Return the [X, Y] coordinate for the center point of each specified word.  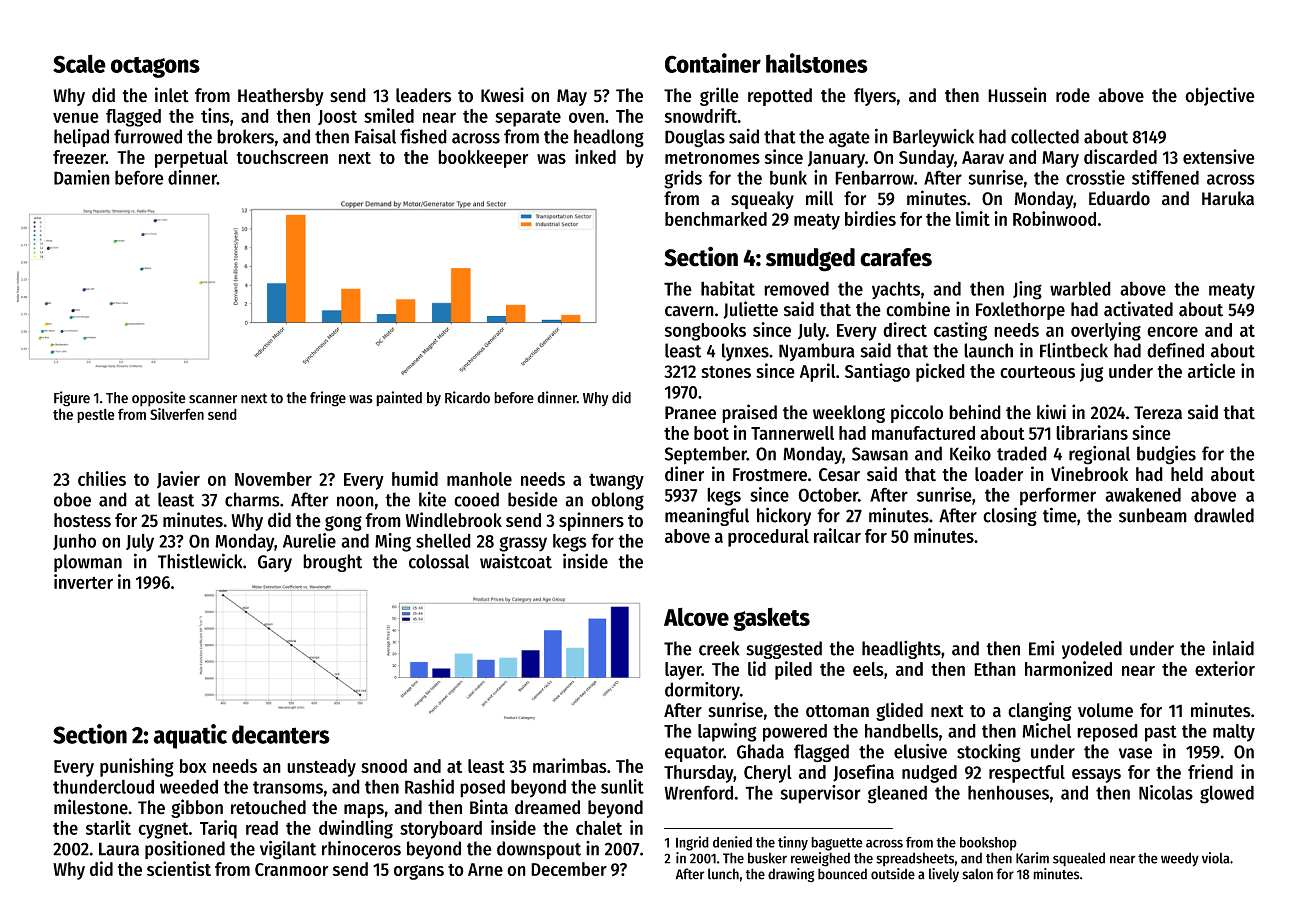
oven [586, 117]
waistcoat [516, 561]
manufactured [923, 433]
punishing [137, 767]
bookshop [988, 844]
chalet [599, 828]
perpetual [191, 159]
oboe [72, 499]
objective [1220, 96]
